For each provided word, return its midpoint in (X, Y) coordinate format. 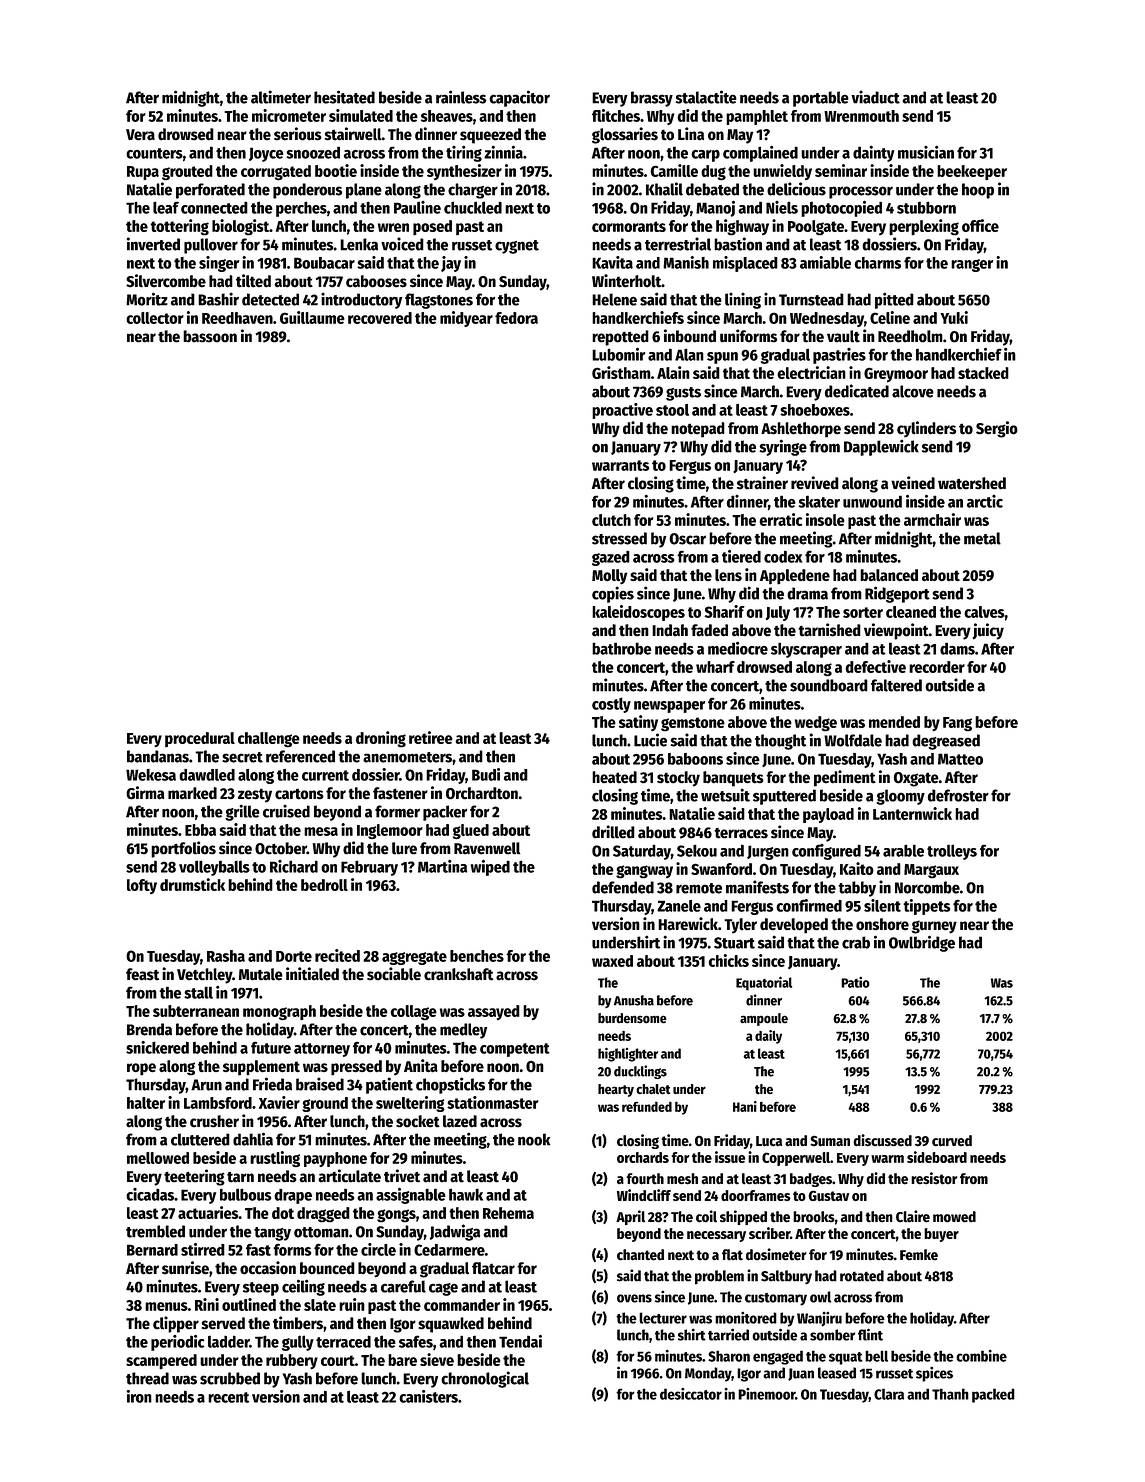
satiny (638, 723)
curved (952, 1141)
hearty (616, 1090)
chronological (485, 1379)
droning (381, 739)
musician (926, 152)
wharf (715, 667)
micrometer (289, 115)
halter (146, 1103)
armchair (932, 519)
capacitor (519, 98)
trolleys (952, 852)
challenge (269, 739)
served (223, 1323)
